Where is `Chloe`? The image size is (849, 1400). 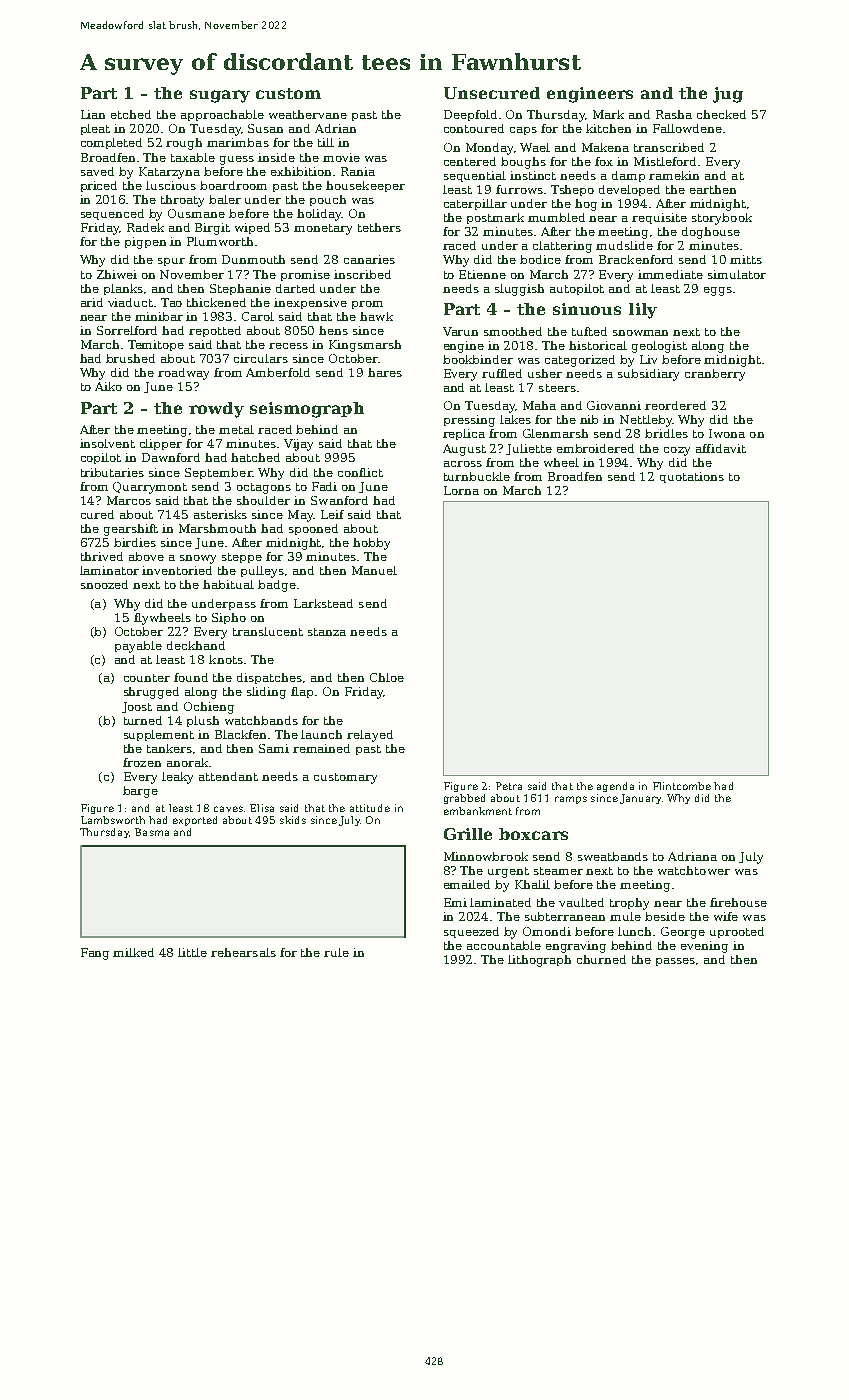 Chloe is located at coordinates (387, 677).
